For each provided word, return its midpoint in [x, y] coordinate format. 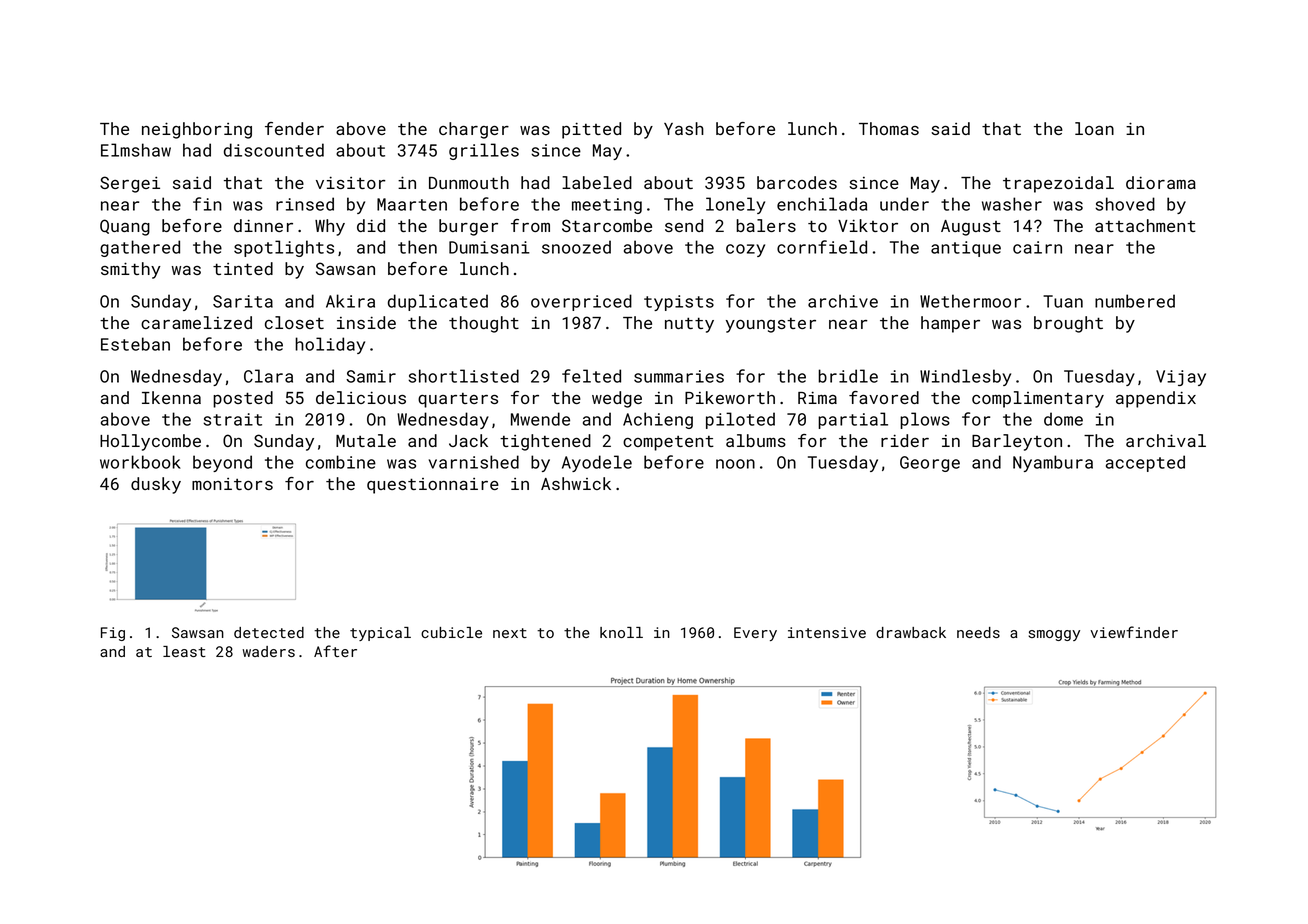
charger [474, 130]
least [184, 651]
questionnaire [433, 486]
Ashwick [576, 483]
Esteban [135, 344]
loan [1094, 128]
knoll [621, 632]
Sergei [130, 184]
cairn [1037, 247]
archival [1166, 440]
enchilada [822, 204]
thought [484, 324]
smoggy [1054, 635]
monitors [232, 484]
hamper [950, 324]
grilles [484, 151]
